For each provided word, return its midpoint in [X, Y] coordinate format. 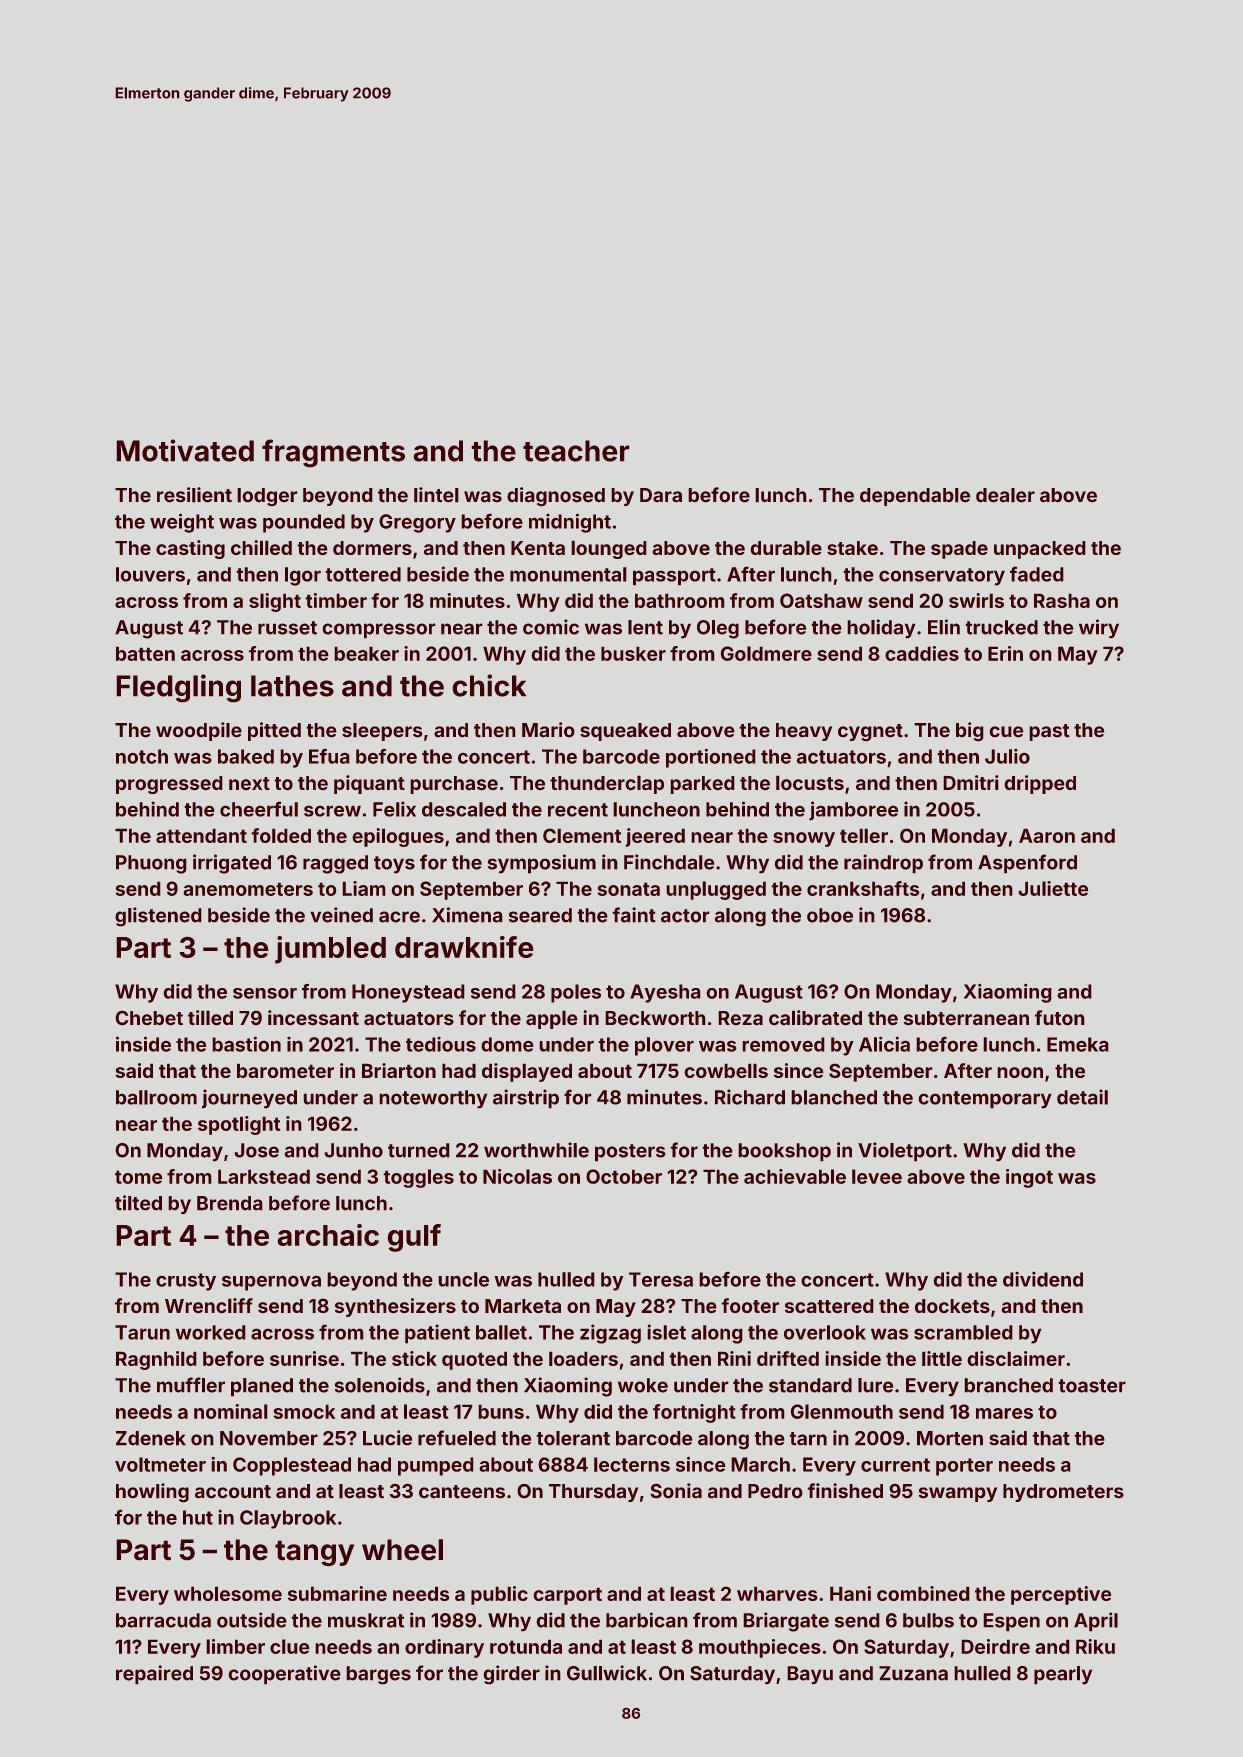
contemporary [985, 1099]
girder [512, 1674]
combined [923, 1593]
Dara [661, 495]
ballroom [156, 1097]
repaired [154, 1674]
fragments [333, 453]
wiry [1099, 628]
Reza [741, 1018]
